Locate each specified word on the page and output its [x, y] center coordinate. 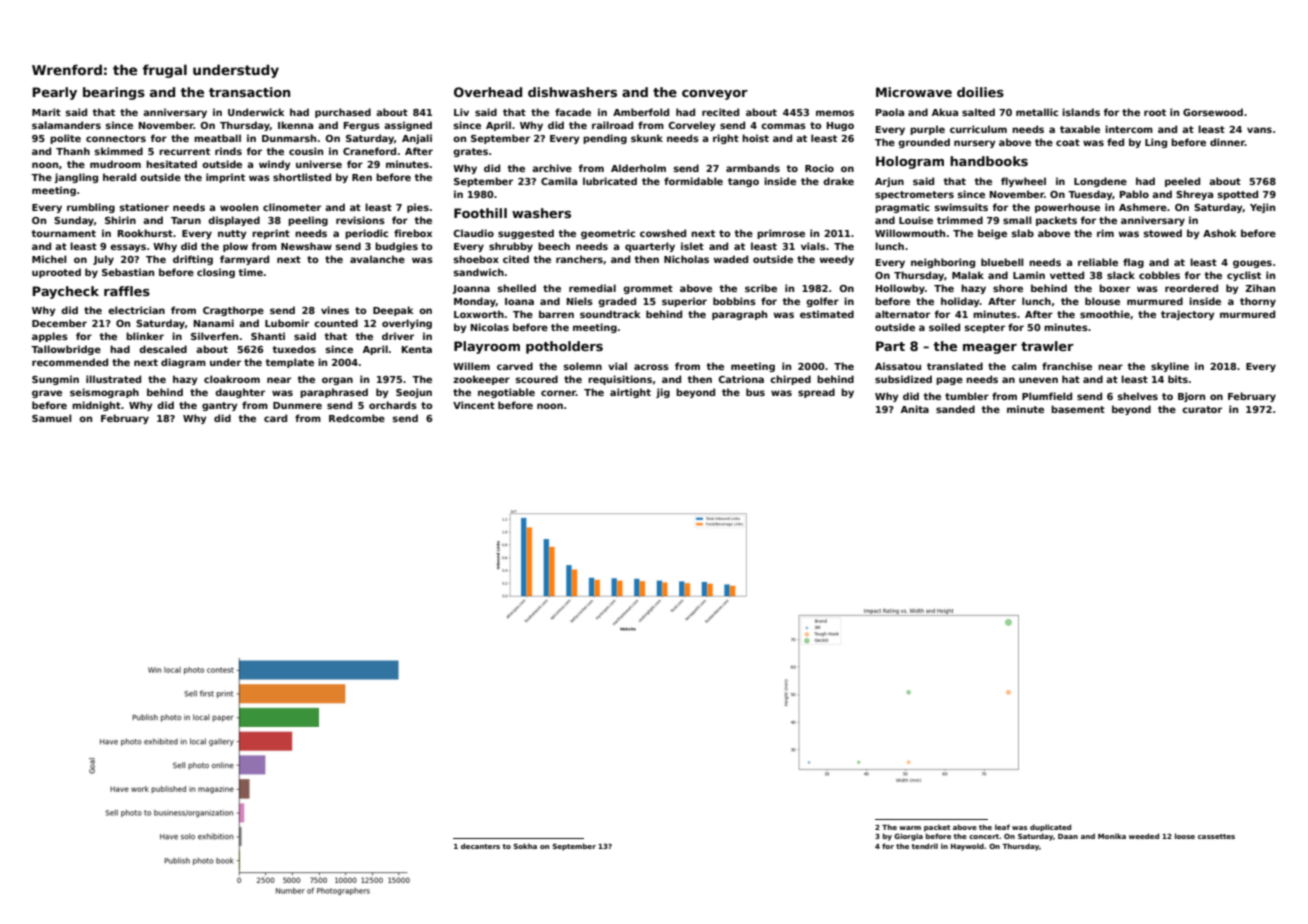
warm [910, 828]
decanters [480, 846]
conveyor [715, 95]
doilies [980, 92]
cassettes [1216, 836]
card [275, 418]
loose [1185, 836]
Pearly [54, 93]
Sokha [525, 846]
